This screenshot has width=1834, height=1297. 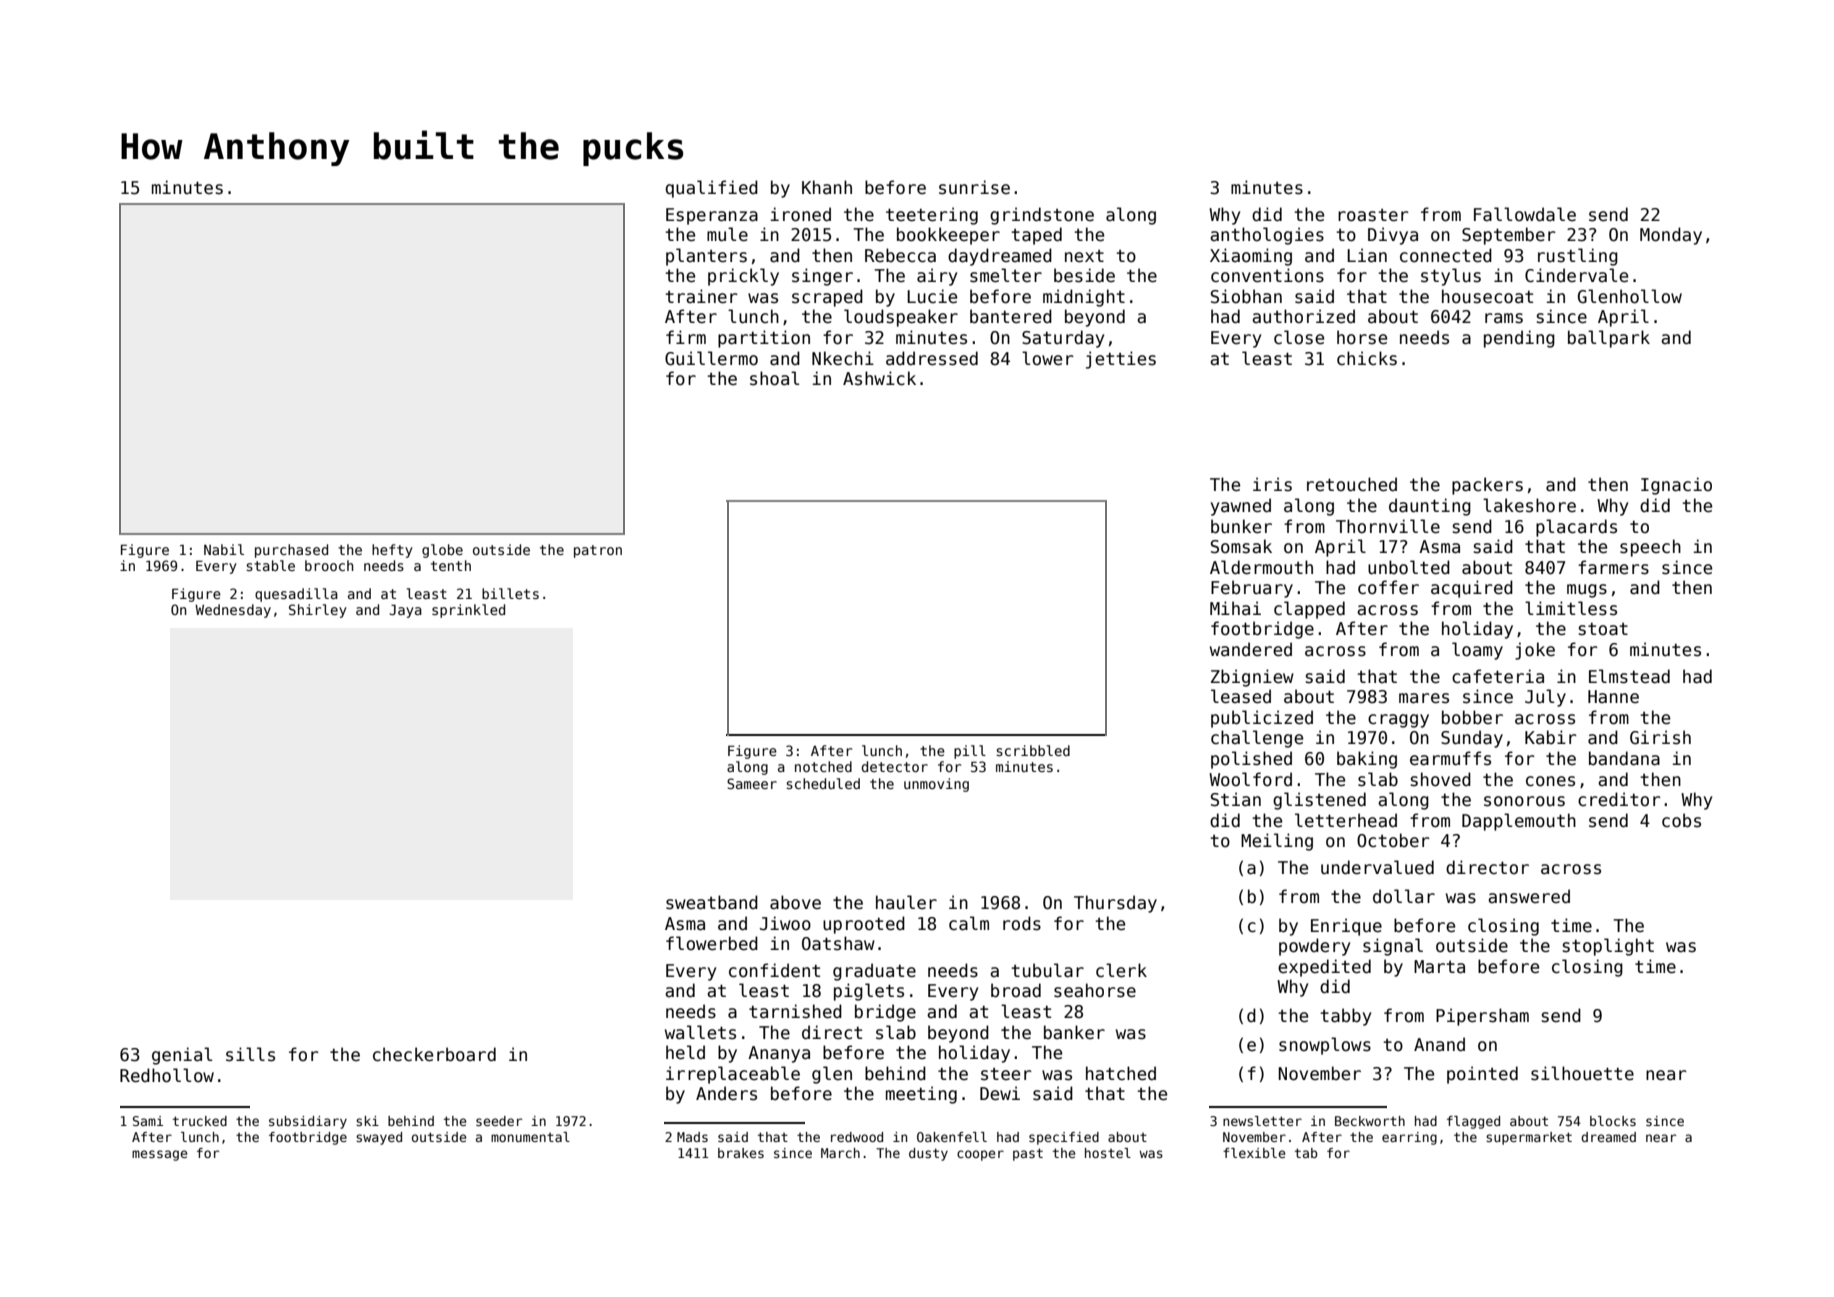 What do you see at coordinates (1373, 215) in the screenshot?
I see `roaster` at bounding box center [1373, 215].
